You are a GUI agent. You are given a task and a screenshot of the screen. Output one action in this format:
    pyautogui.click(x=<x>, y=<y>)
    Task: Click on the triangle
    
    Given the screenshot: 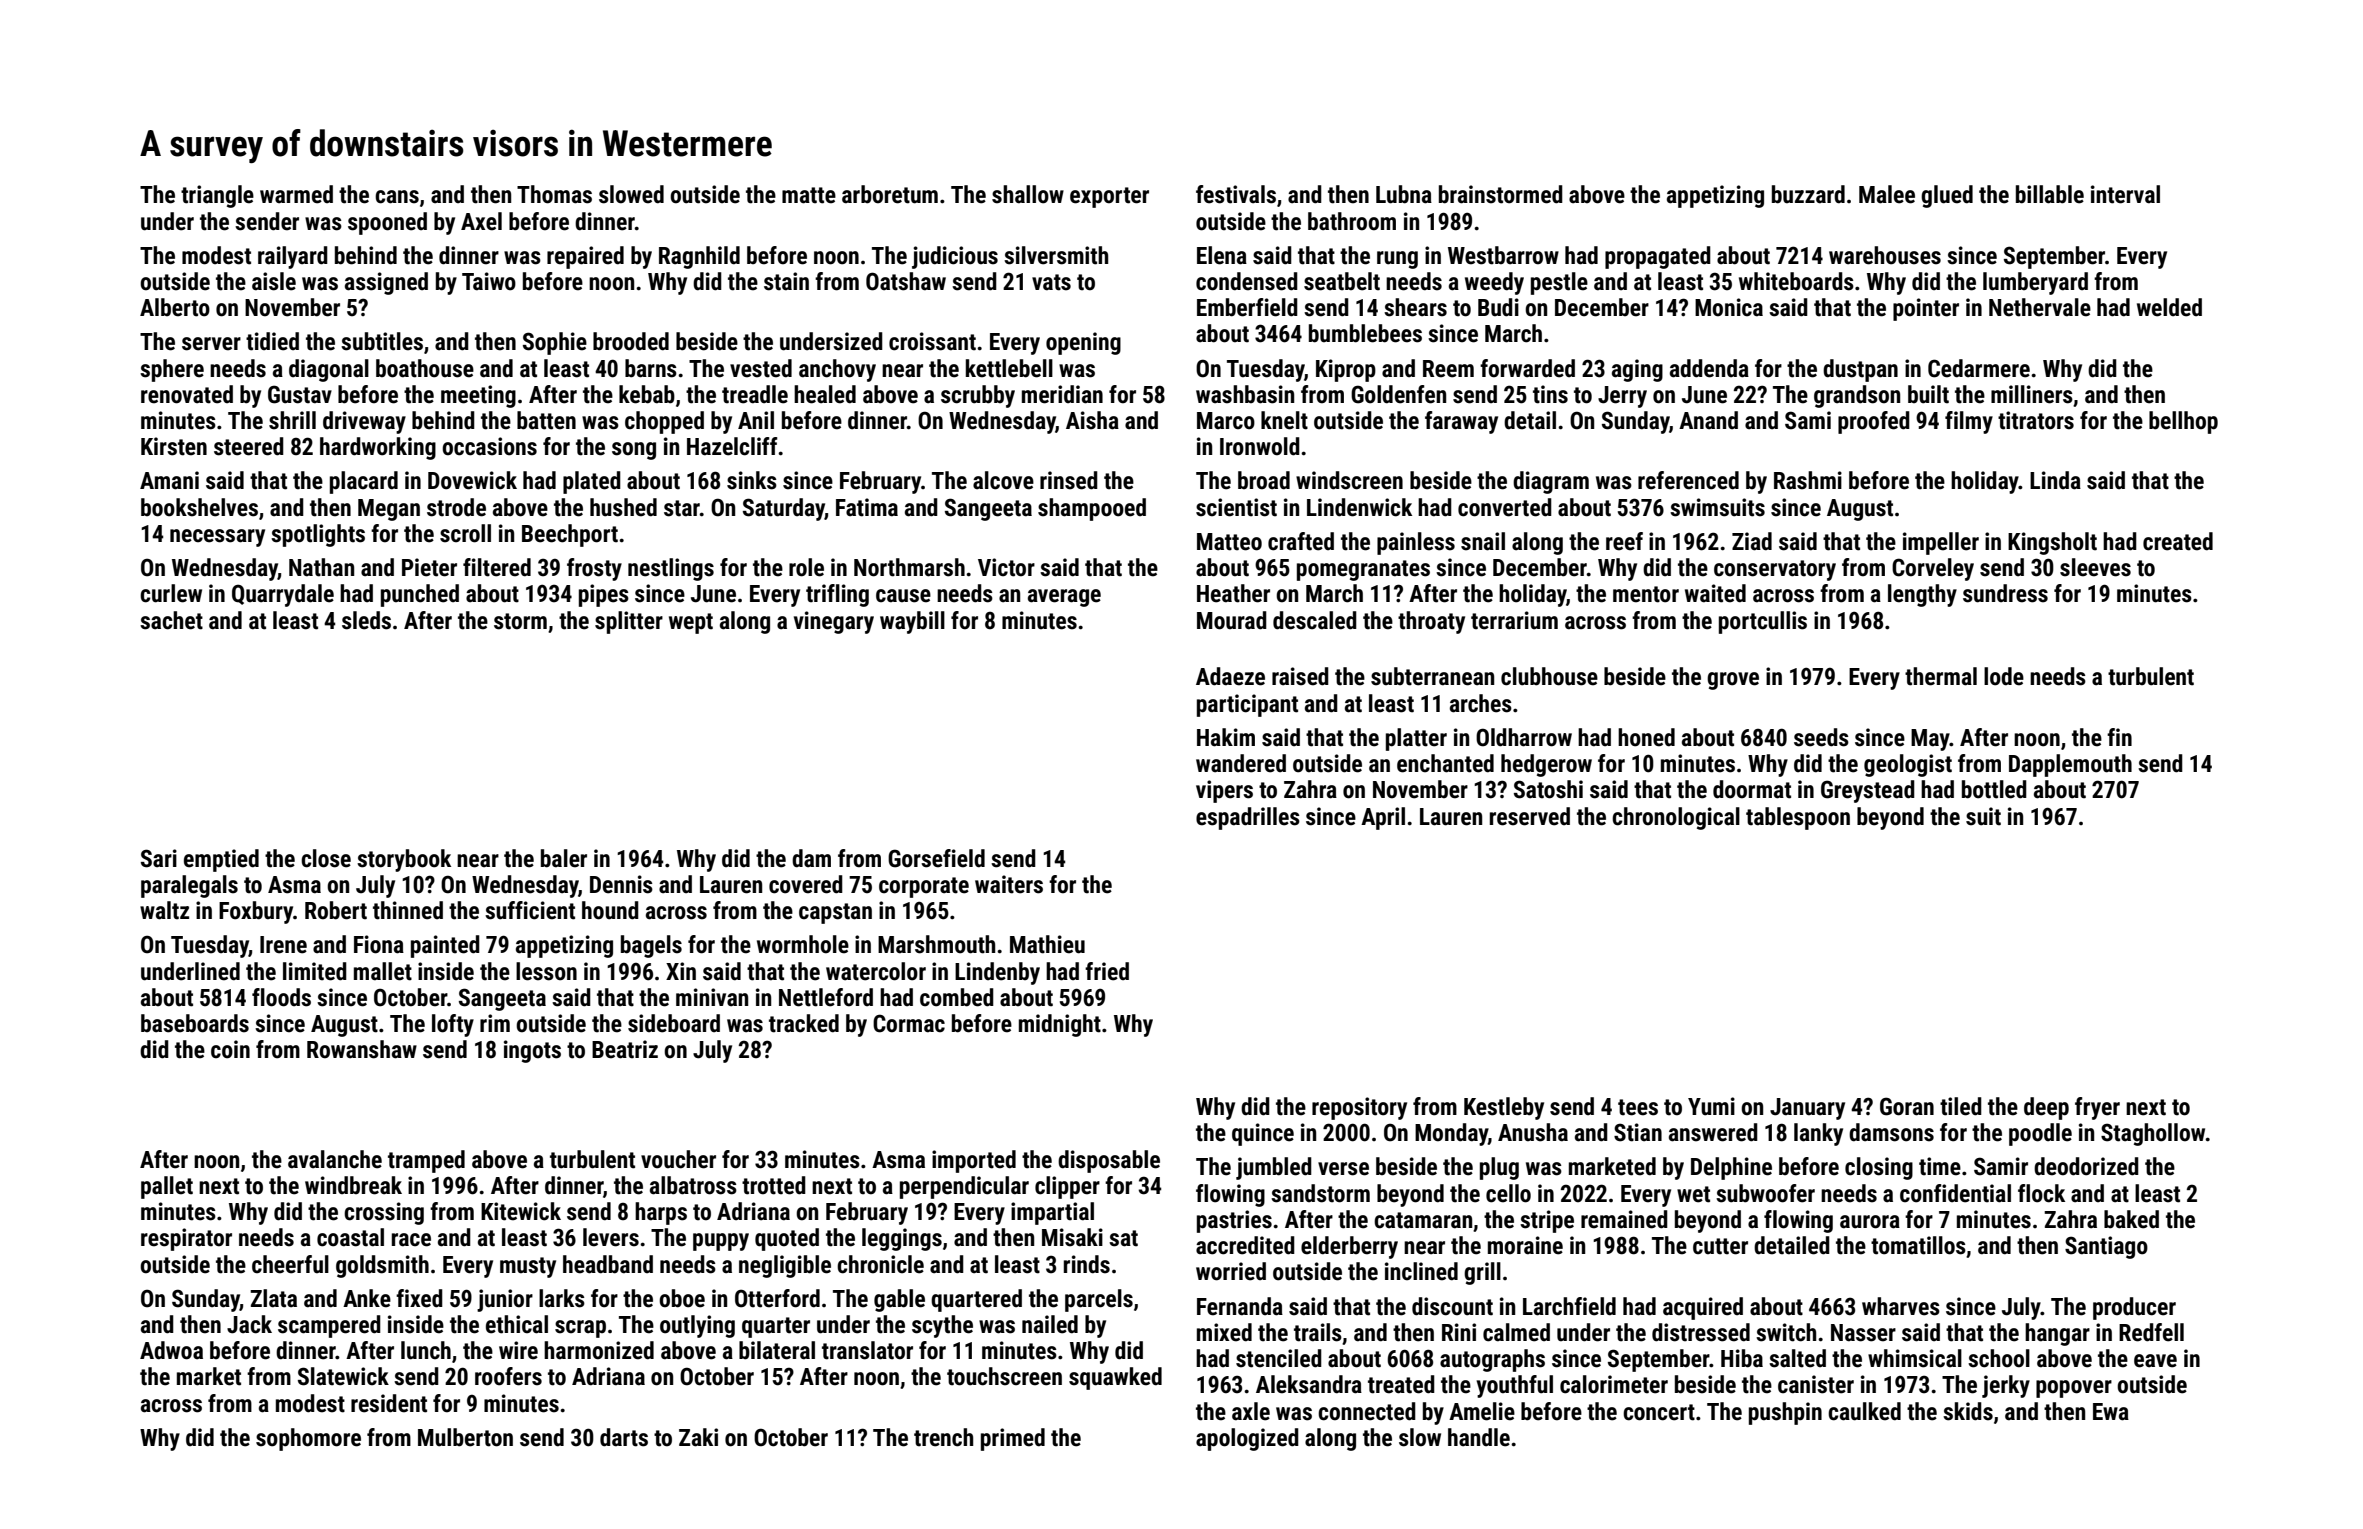 What is the action you would take?
    pyautogui.click(x=217, y=196)
